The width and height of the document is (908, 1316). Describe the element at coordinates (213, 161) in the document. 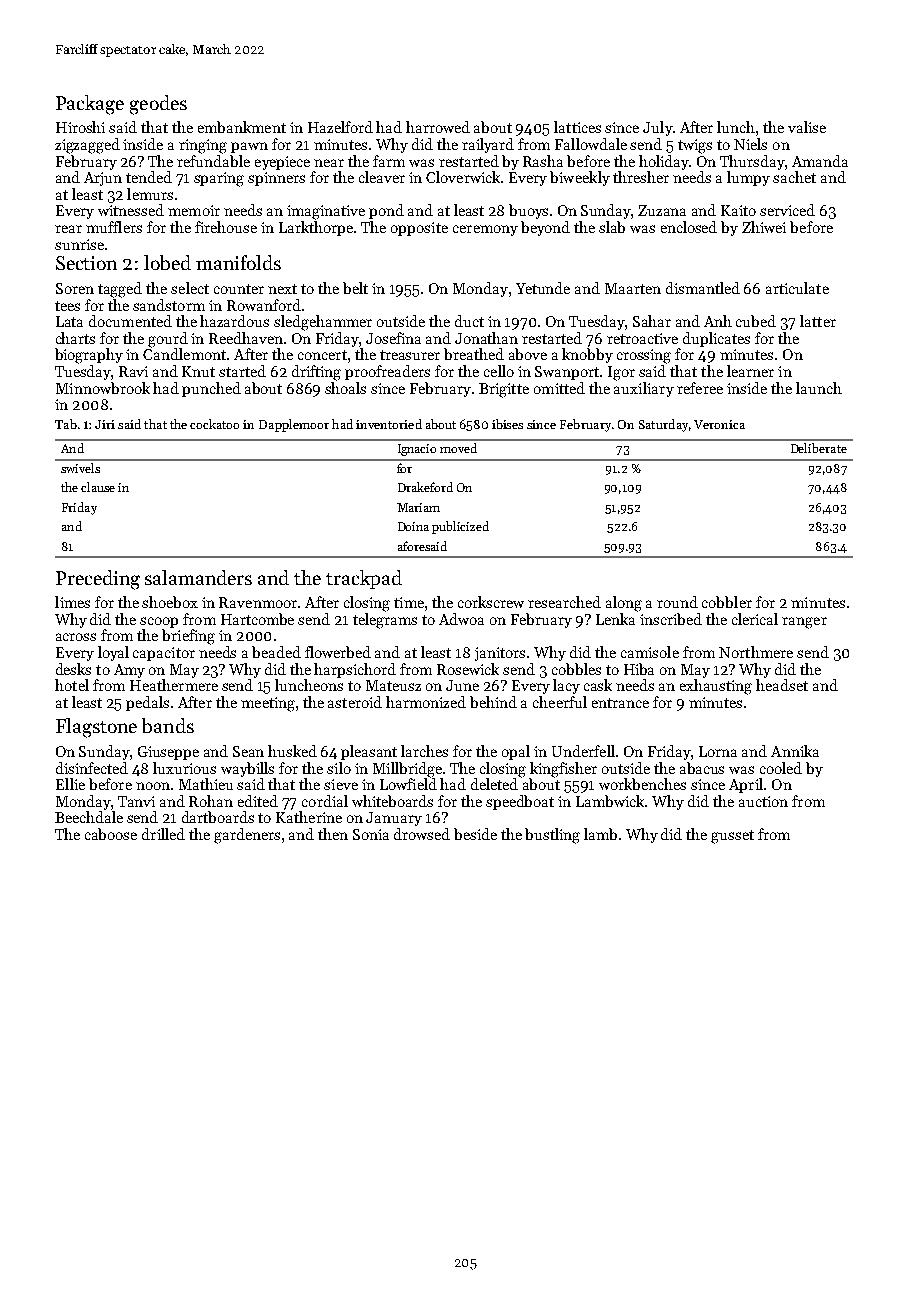

I see `refundable` at that location.
